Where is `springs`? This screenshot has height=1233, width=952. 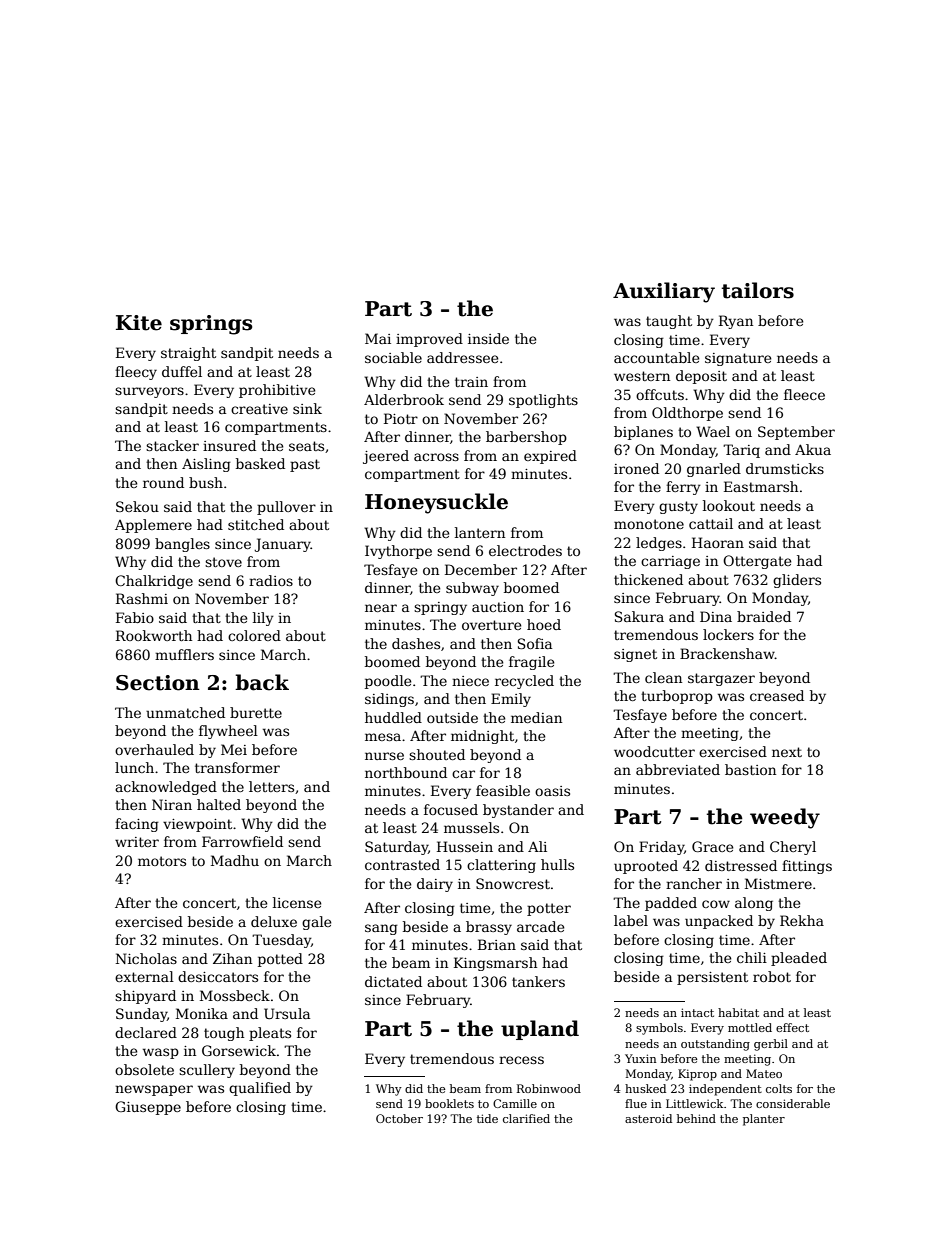
springs is located at coordinates (211, 325).
